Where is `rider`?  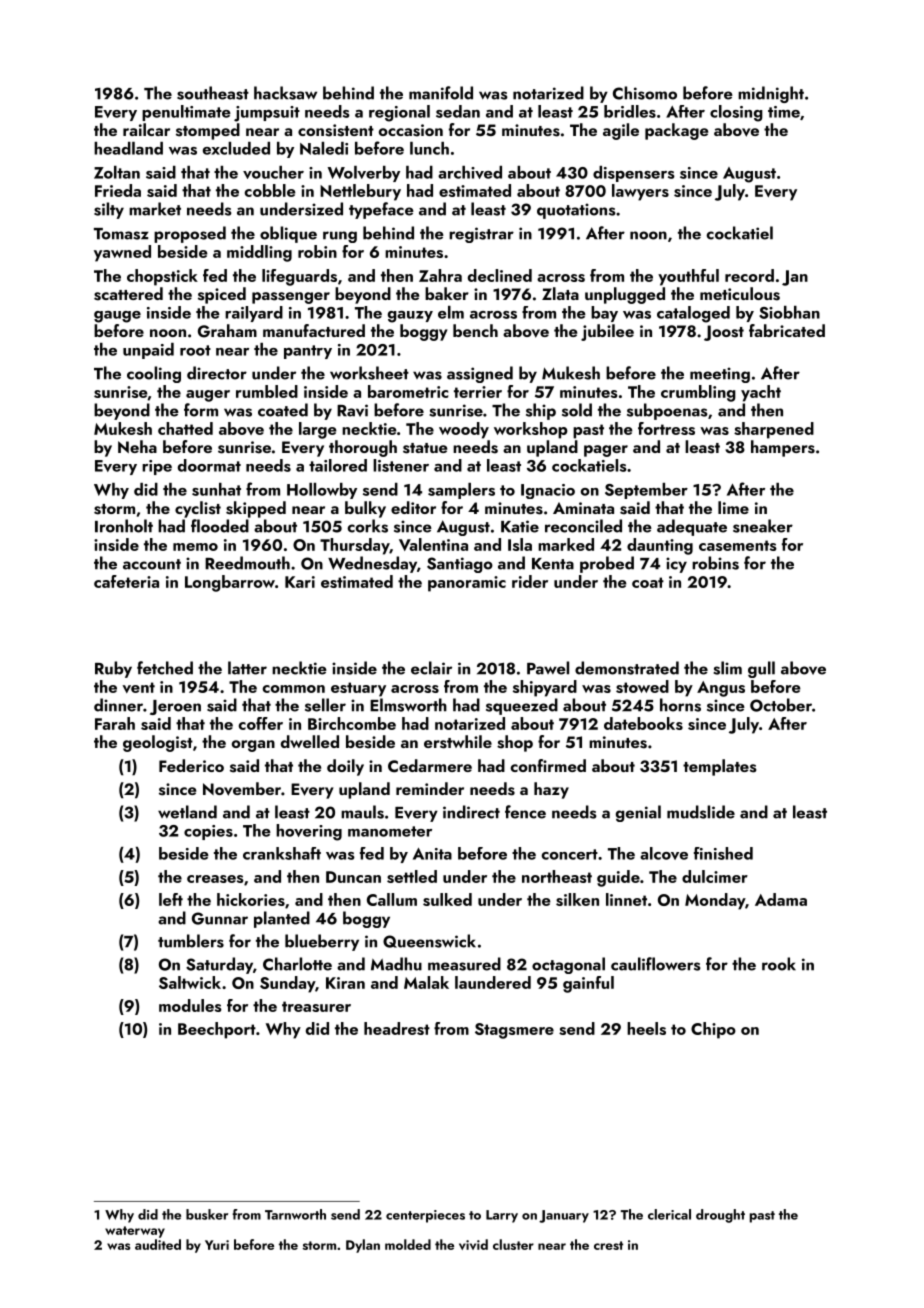
rider is located at coordinates (530, 581).
